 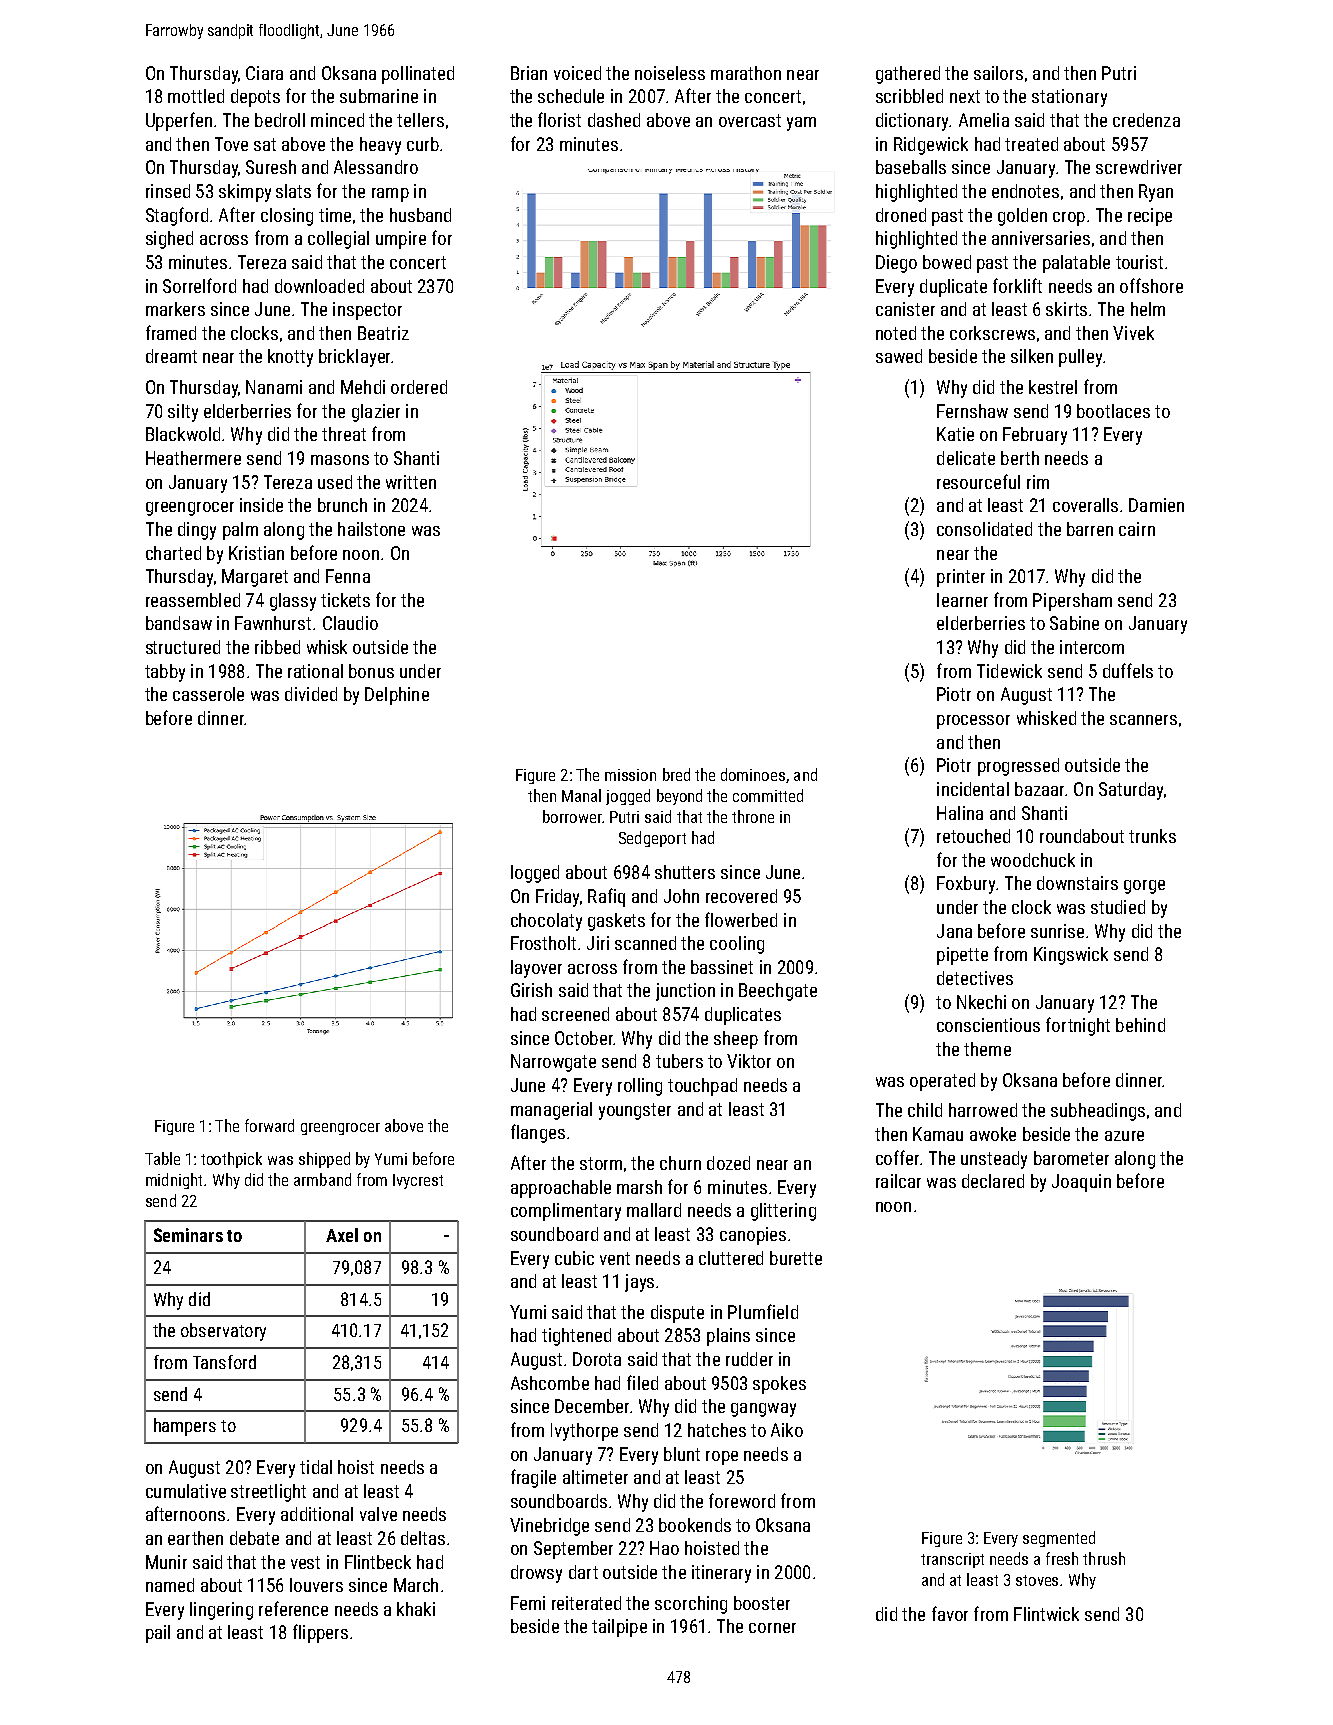 What do you see at coordinates (1152, 836) in the screenshot?
I see `trunks` at bounding box center [1152, 836].
